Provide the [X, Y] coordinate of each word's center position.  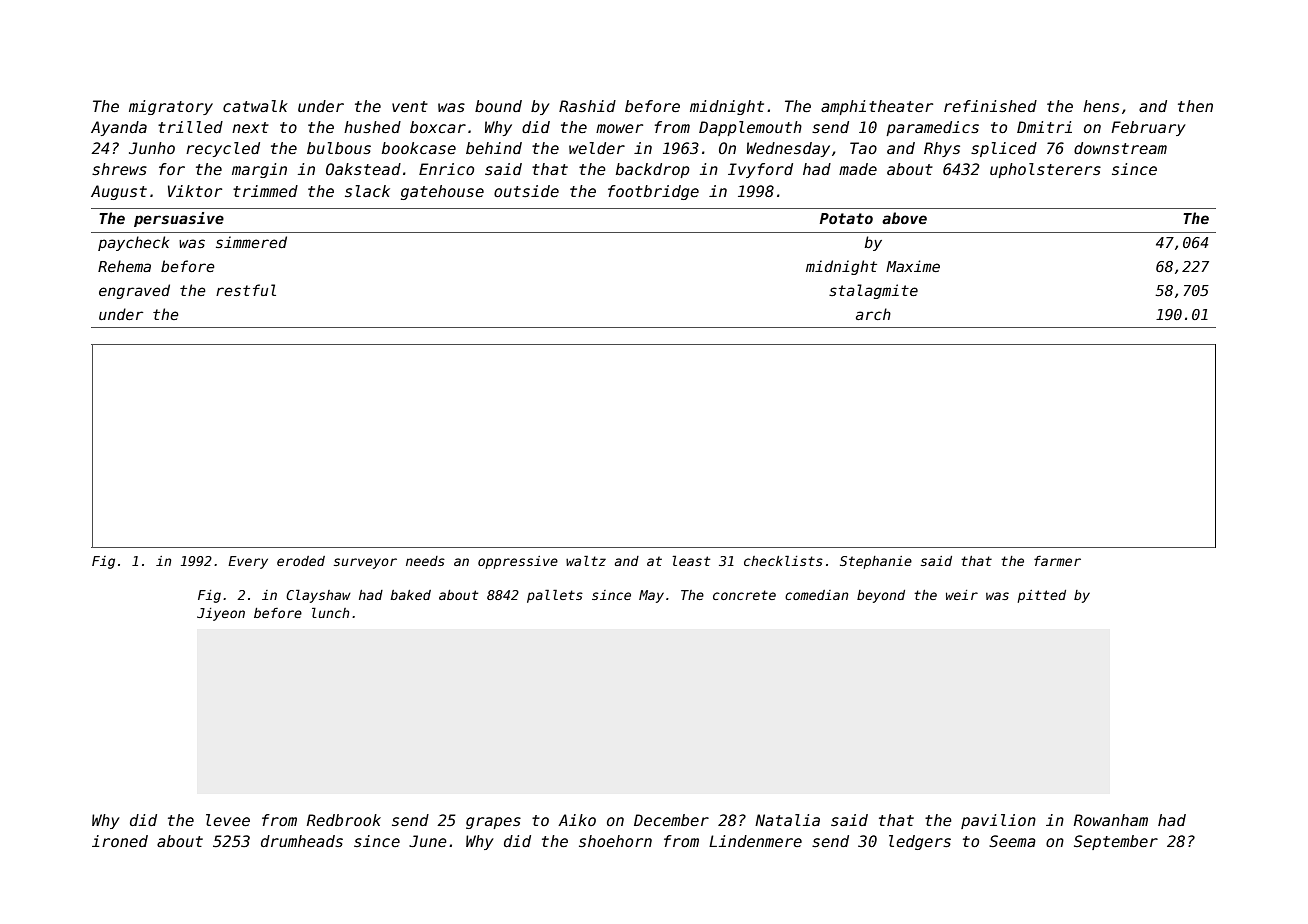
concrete [744, 595]
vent [410, 106]
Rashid [587, 106]
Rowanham [1111, 820]
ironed [120, 841]
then [1195, 106]
